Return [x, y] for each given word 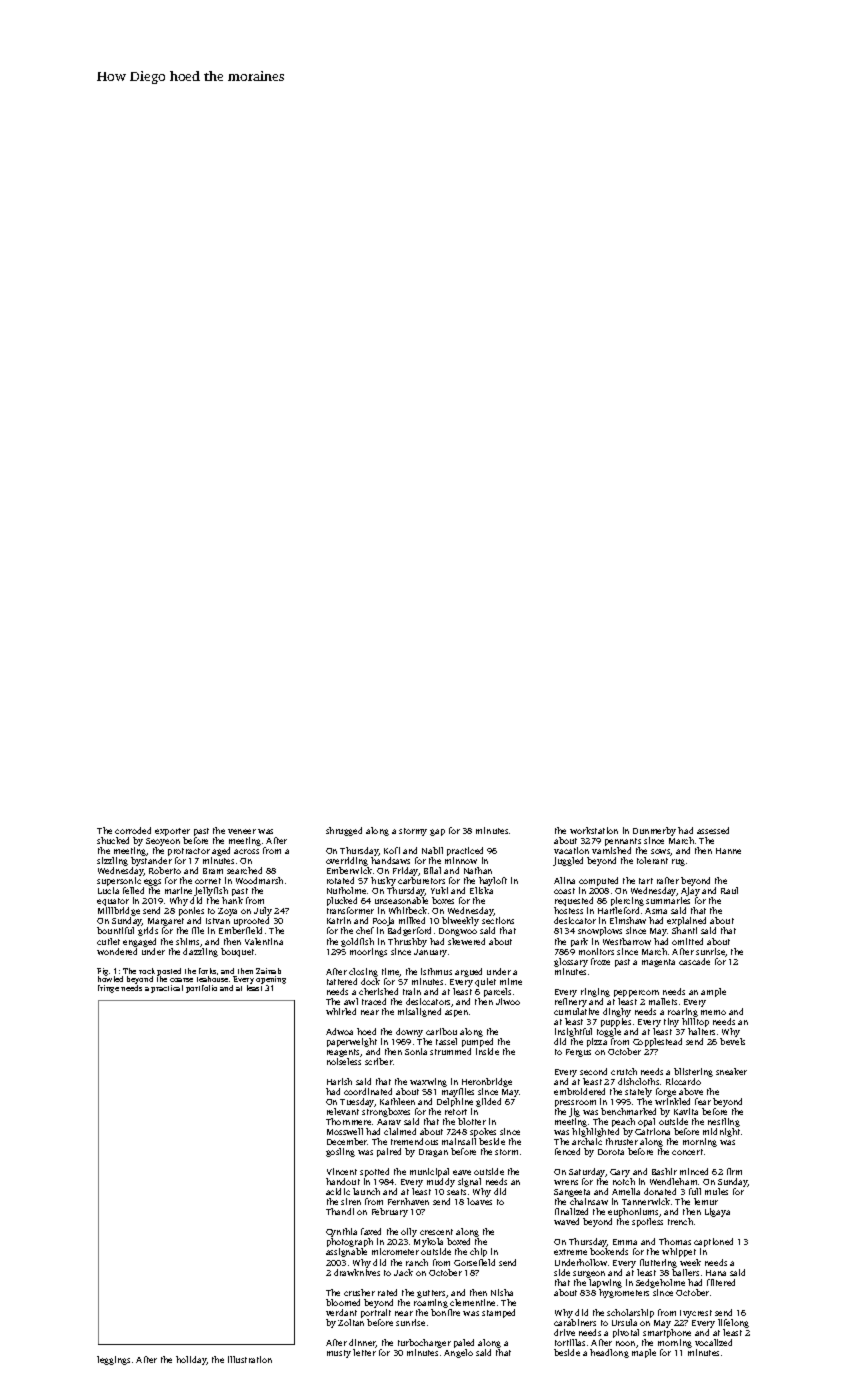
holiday [191, 1360]
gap [437, 832]
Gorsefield [474, 1262]
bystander [151, 861]
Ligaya [717, 1212]
